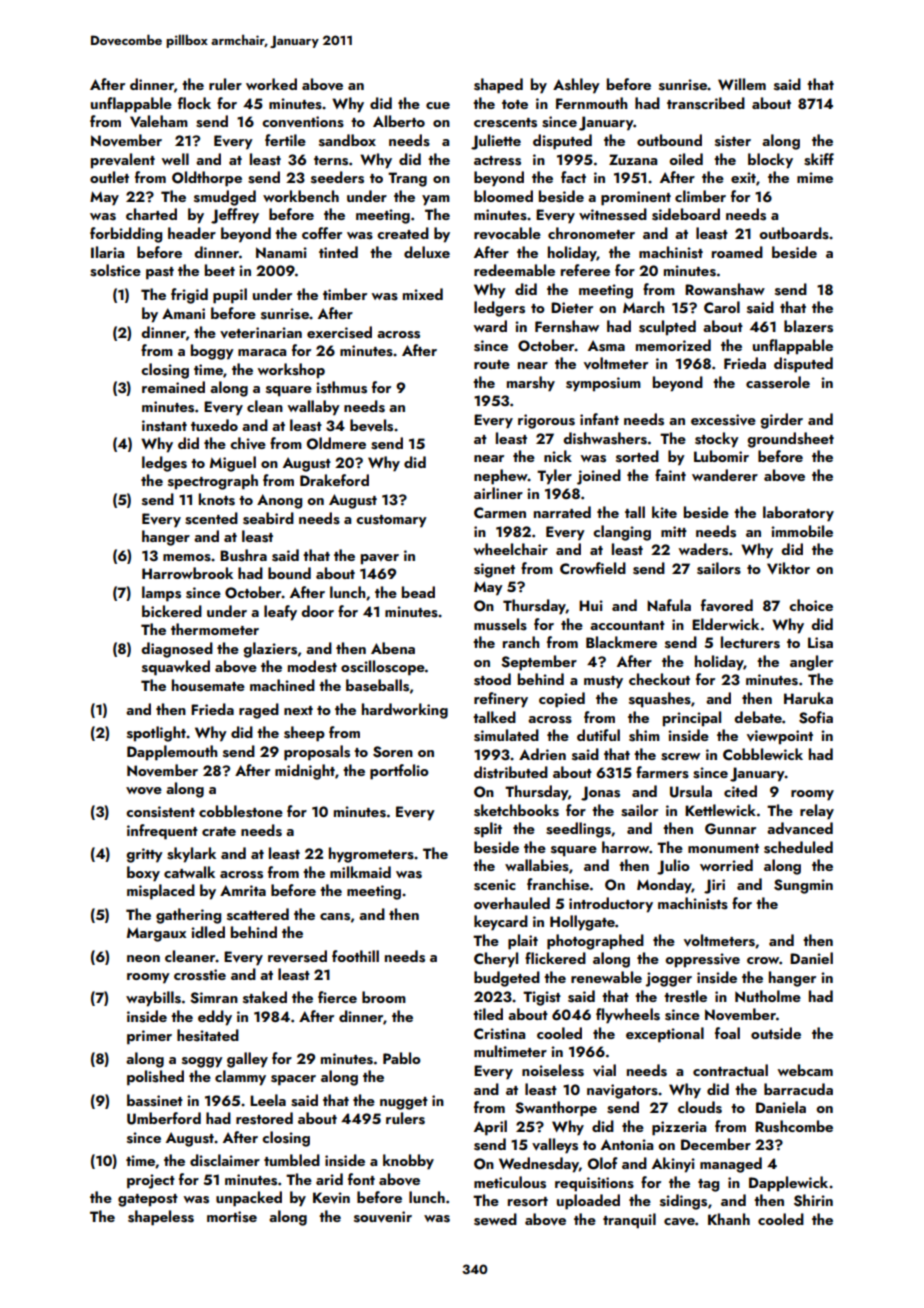 This image has width=924, height=1308. I want to click on Umberford, so click(164, 1118).
